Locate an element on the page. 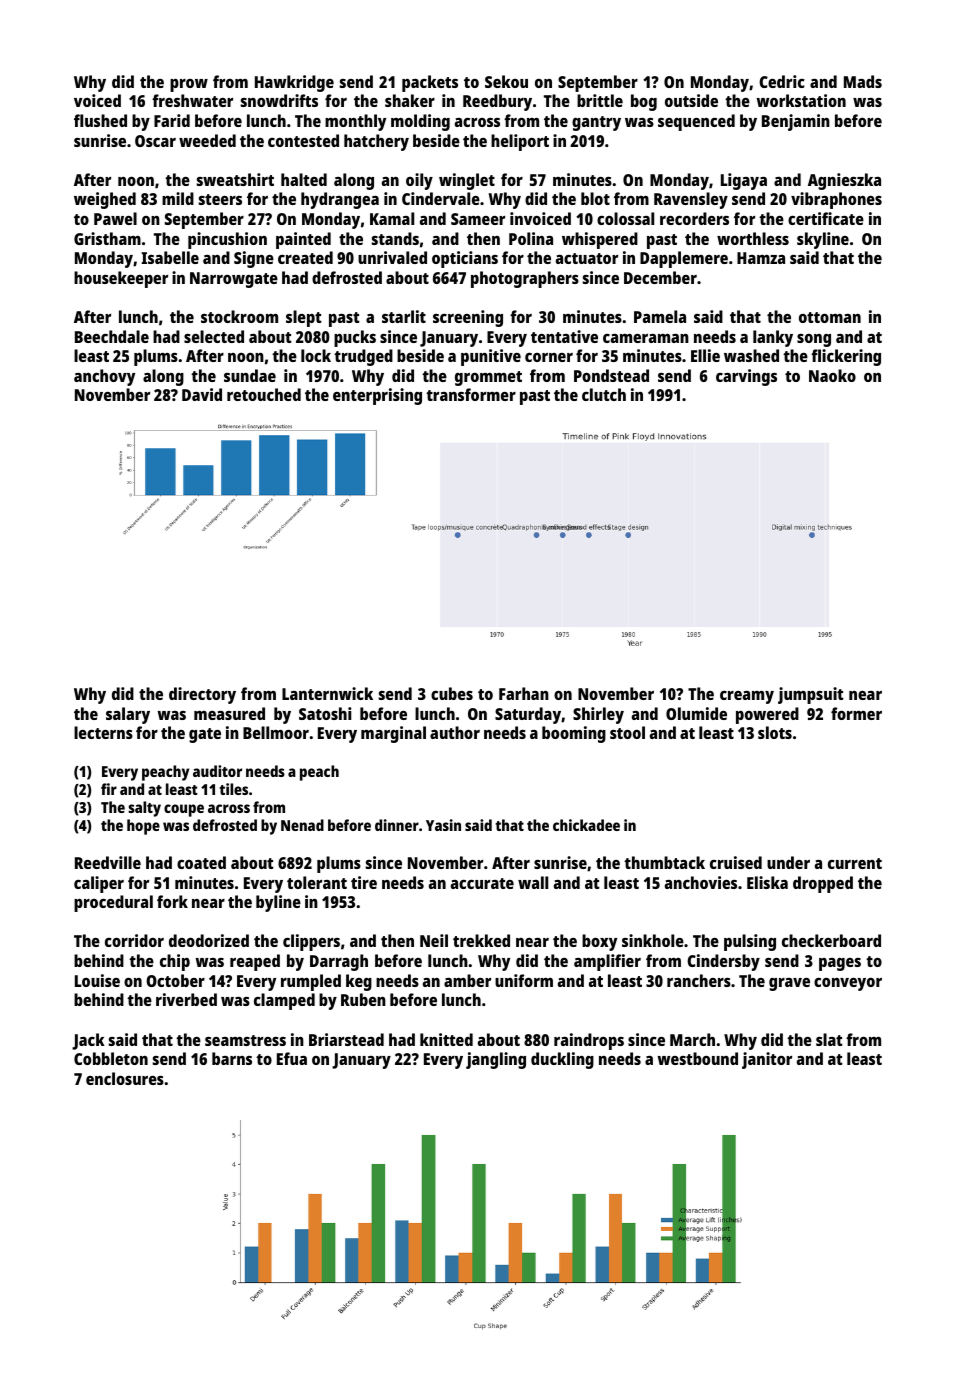 The height and width of the document is (1384, 956). Olumide is located at coordinates (696, 713).
